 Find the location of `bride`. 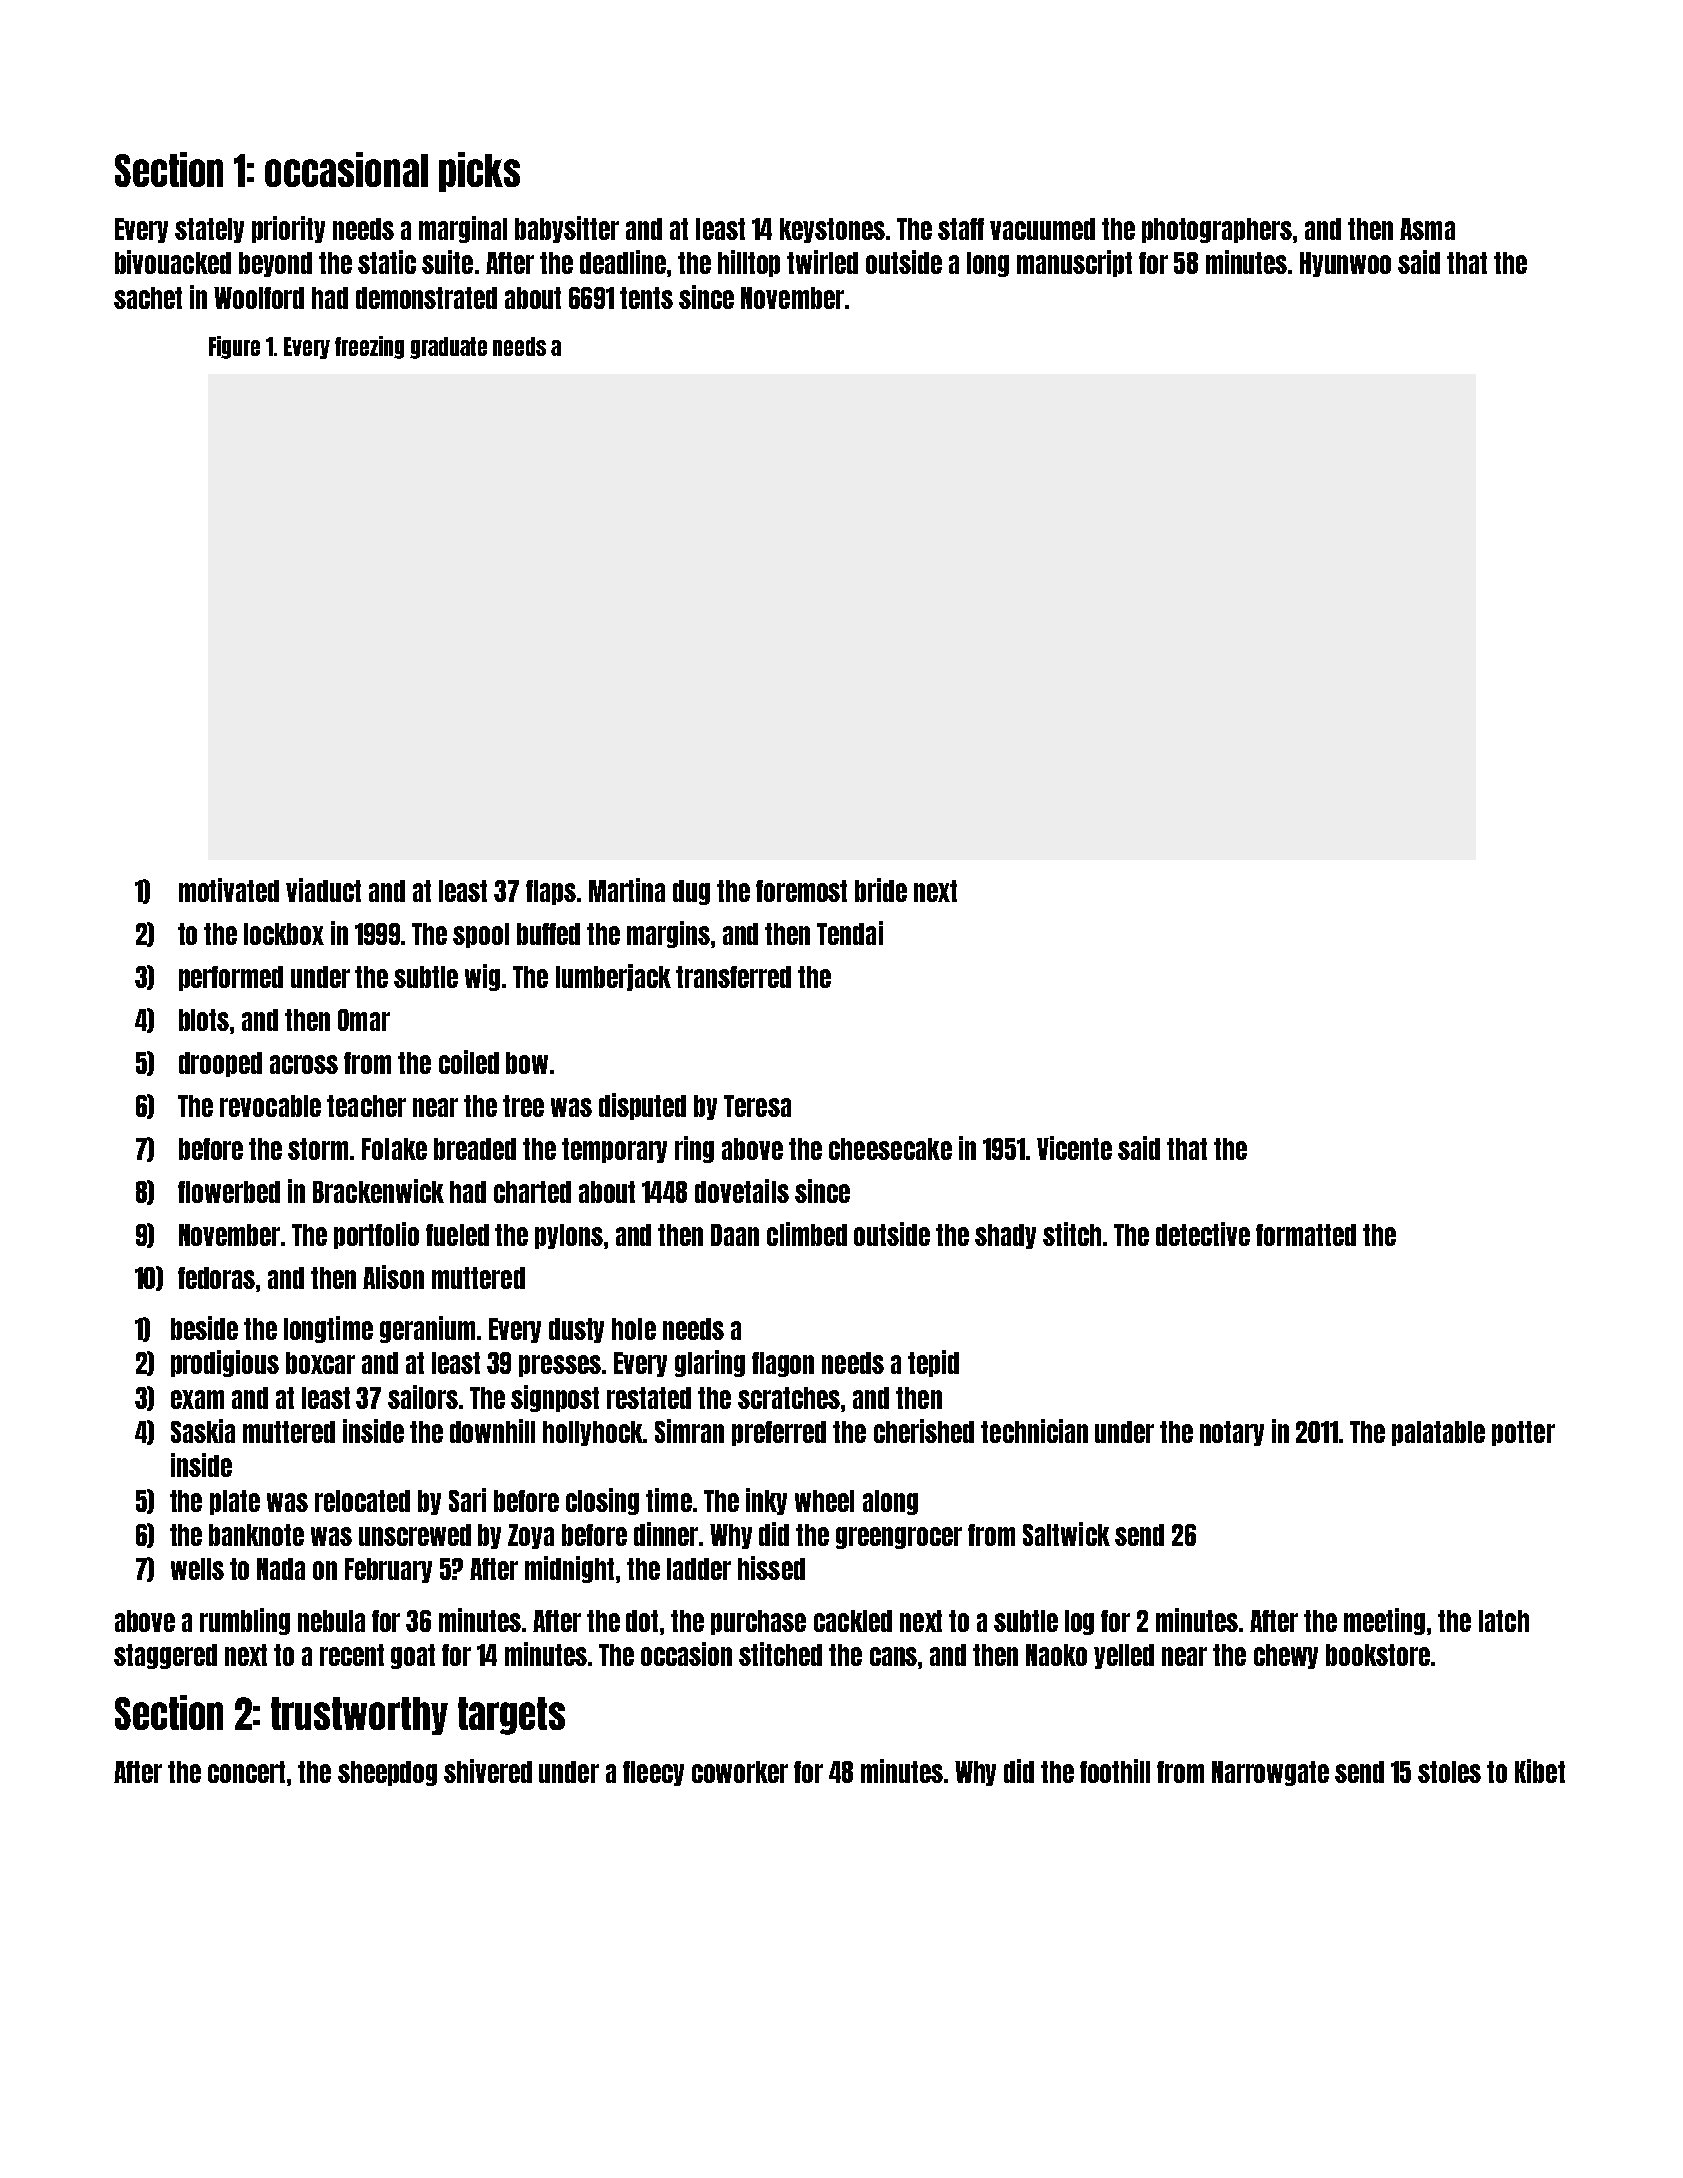

bride is located at coordinates (881, 890).
